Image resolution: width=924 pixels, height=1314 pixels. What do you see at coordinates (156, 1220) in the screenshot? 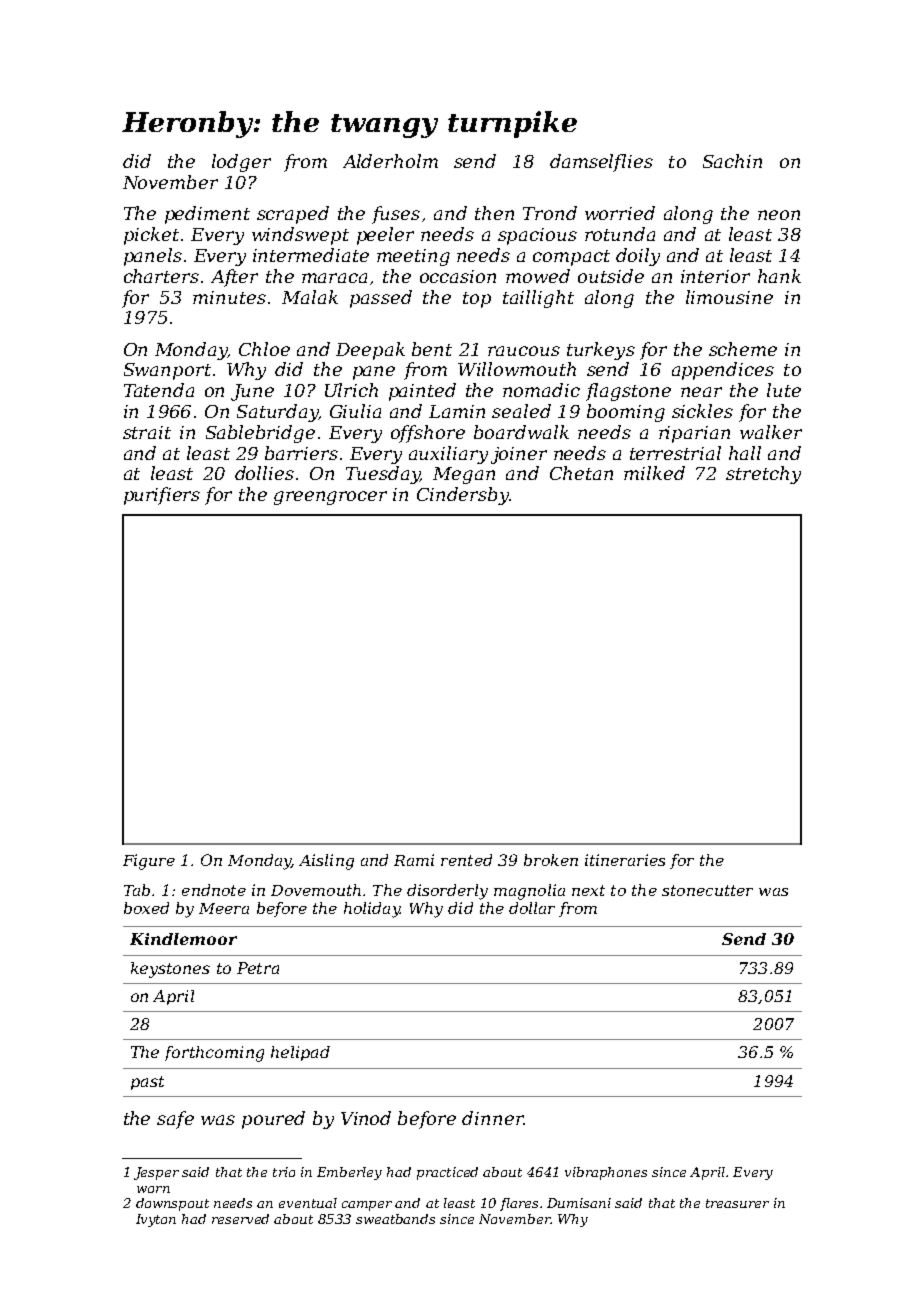
I see `Ivyton` at bounding box center [156, 1220].
